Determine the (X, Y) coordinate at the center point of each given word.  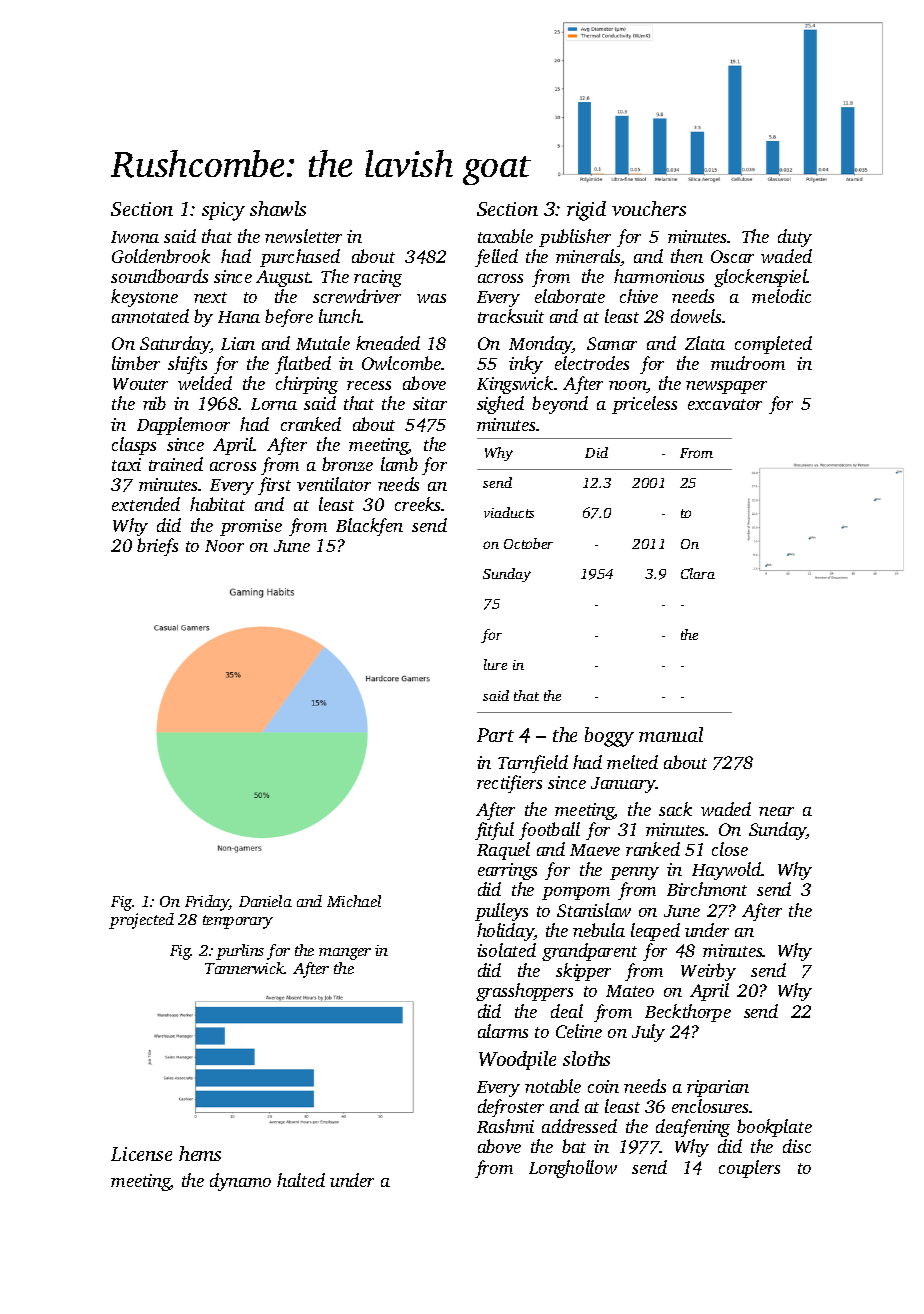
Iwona (135, 237)
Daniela (265, 901)
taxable (505, 236)
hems (200, 1153)
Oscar (732, 256)
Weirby (708, 972)
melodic (781, 296)
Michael (354, 901)
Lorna (274, 404)
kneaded (388, 343)
